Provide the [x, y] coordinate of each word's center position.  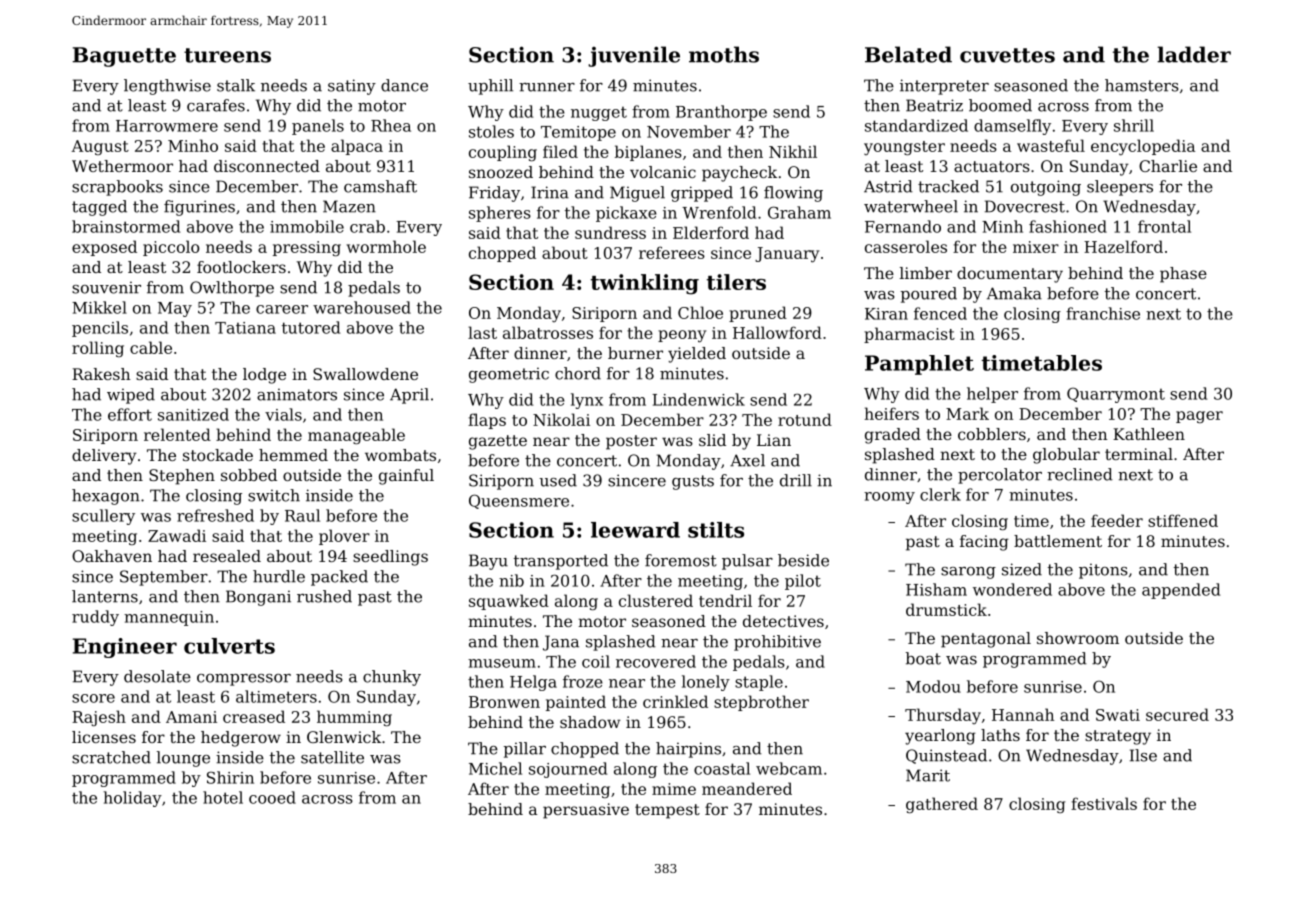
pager [1199, 417]
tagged [99, 208]
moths [724, 54]
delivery [104, 457]
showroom [1078, 638]
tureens [227, 55]
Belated [908, 54]
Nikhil [793, 151]
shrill [1134, 125]
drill [796, 480]
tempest [667, 811]
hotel [223, 797]
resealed [227, 556]
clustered [656, 600]
